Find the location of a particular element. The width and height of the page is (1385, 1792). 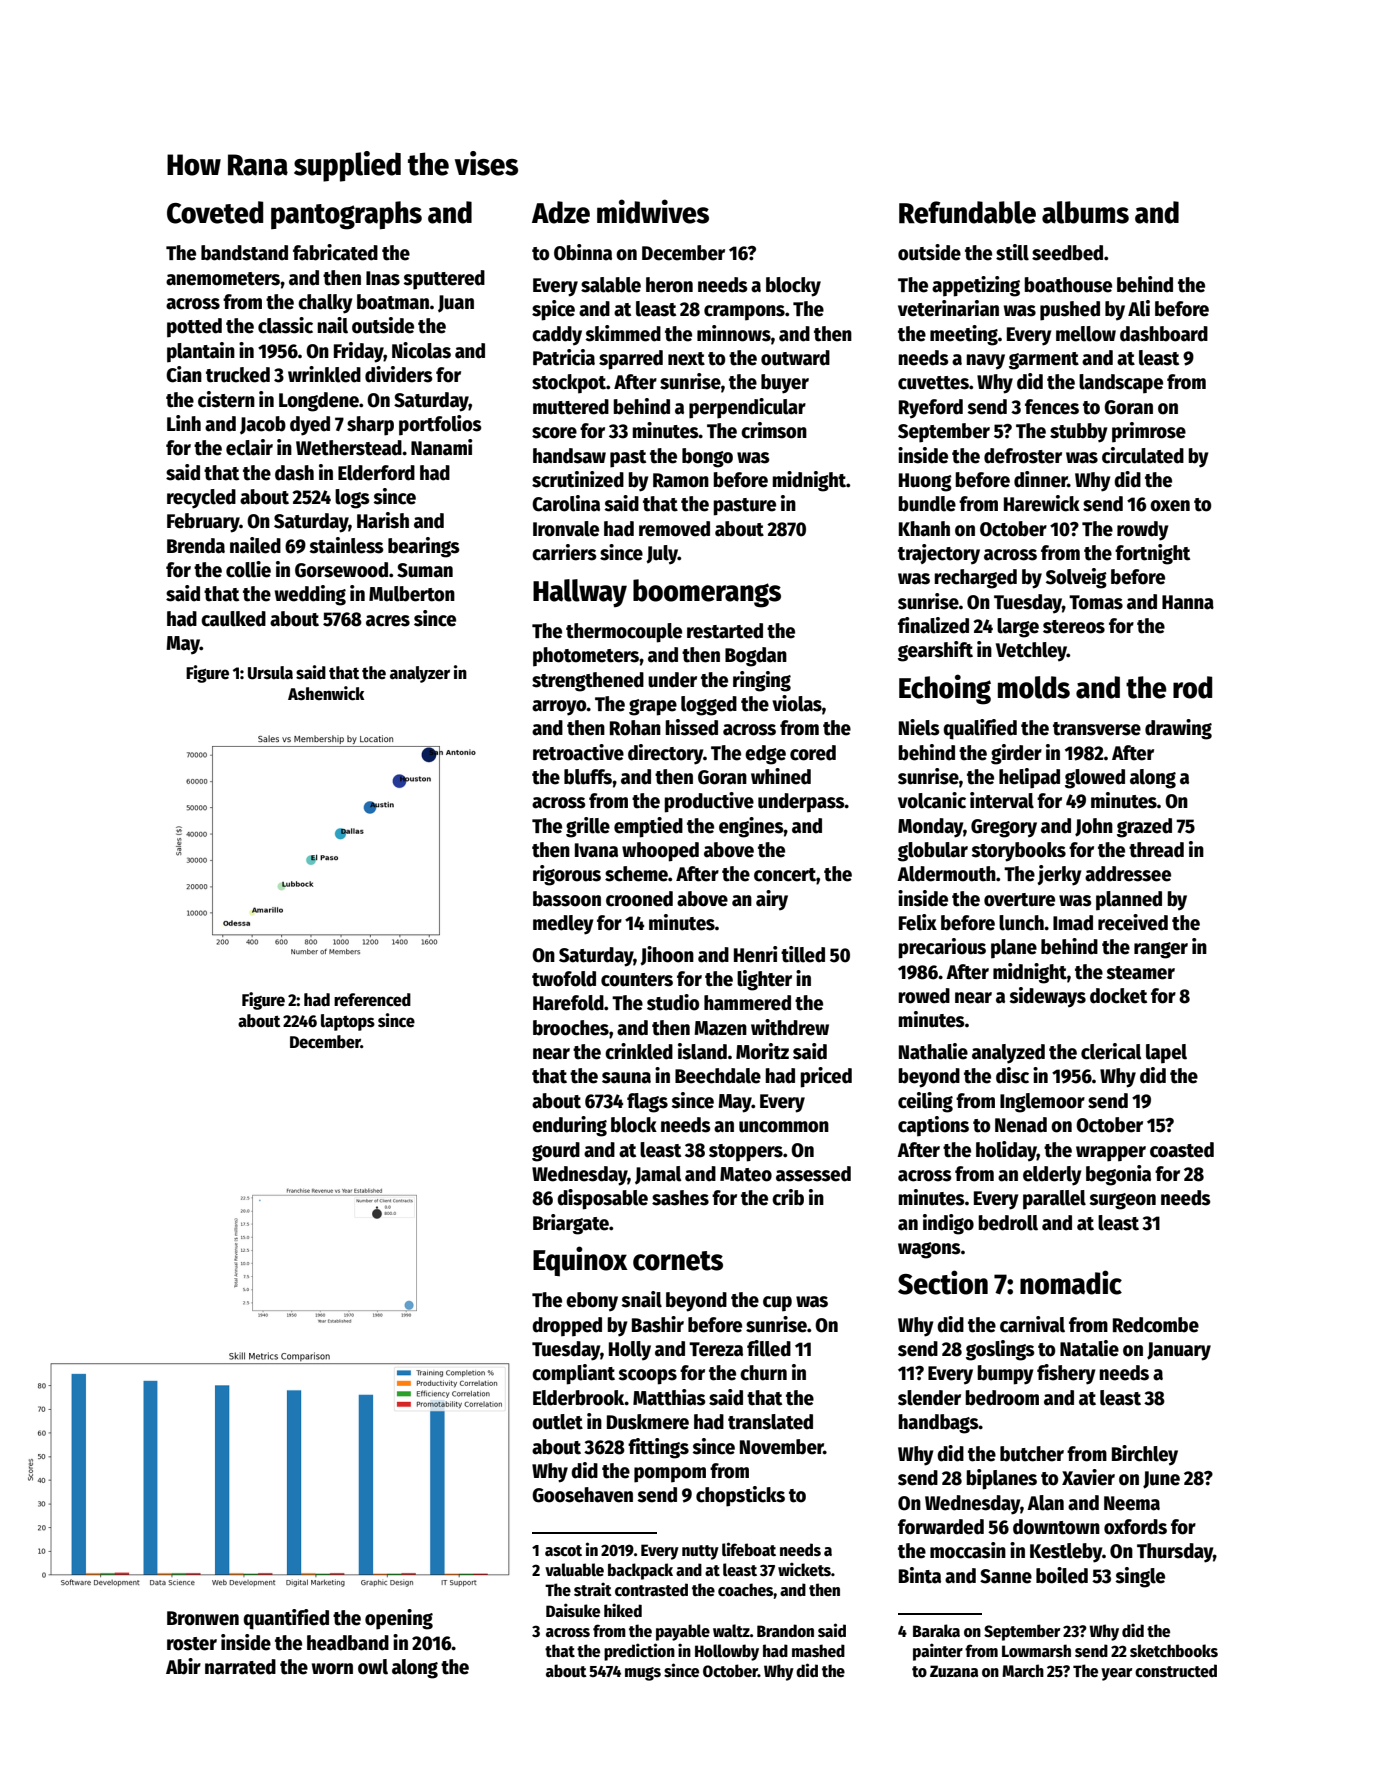

Inas is located at coordinates (383, 278).
